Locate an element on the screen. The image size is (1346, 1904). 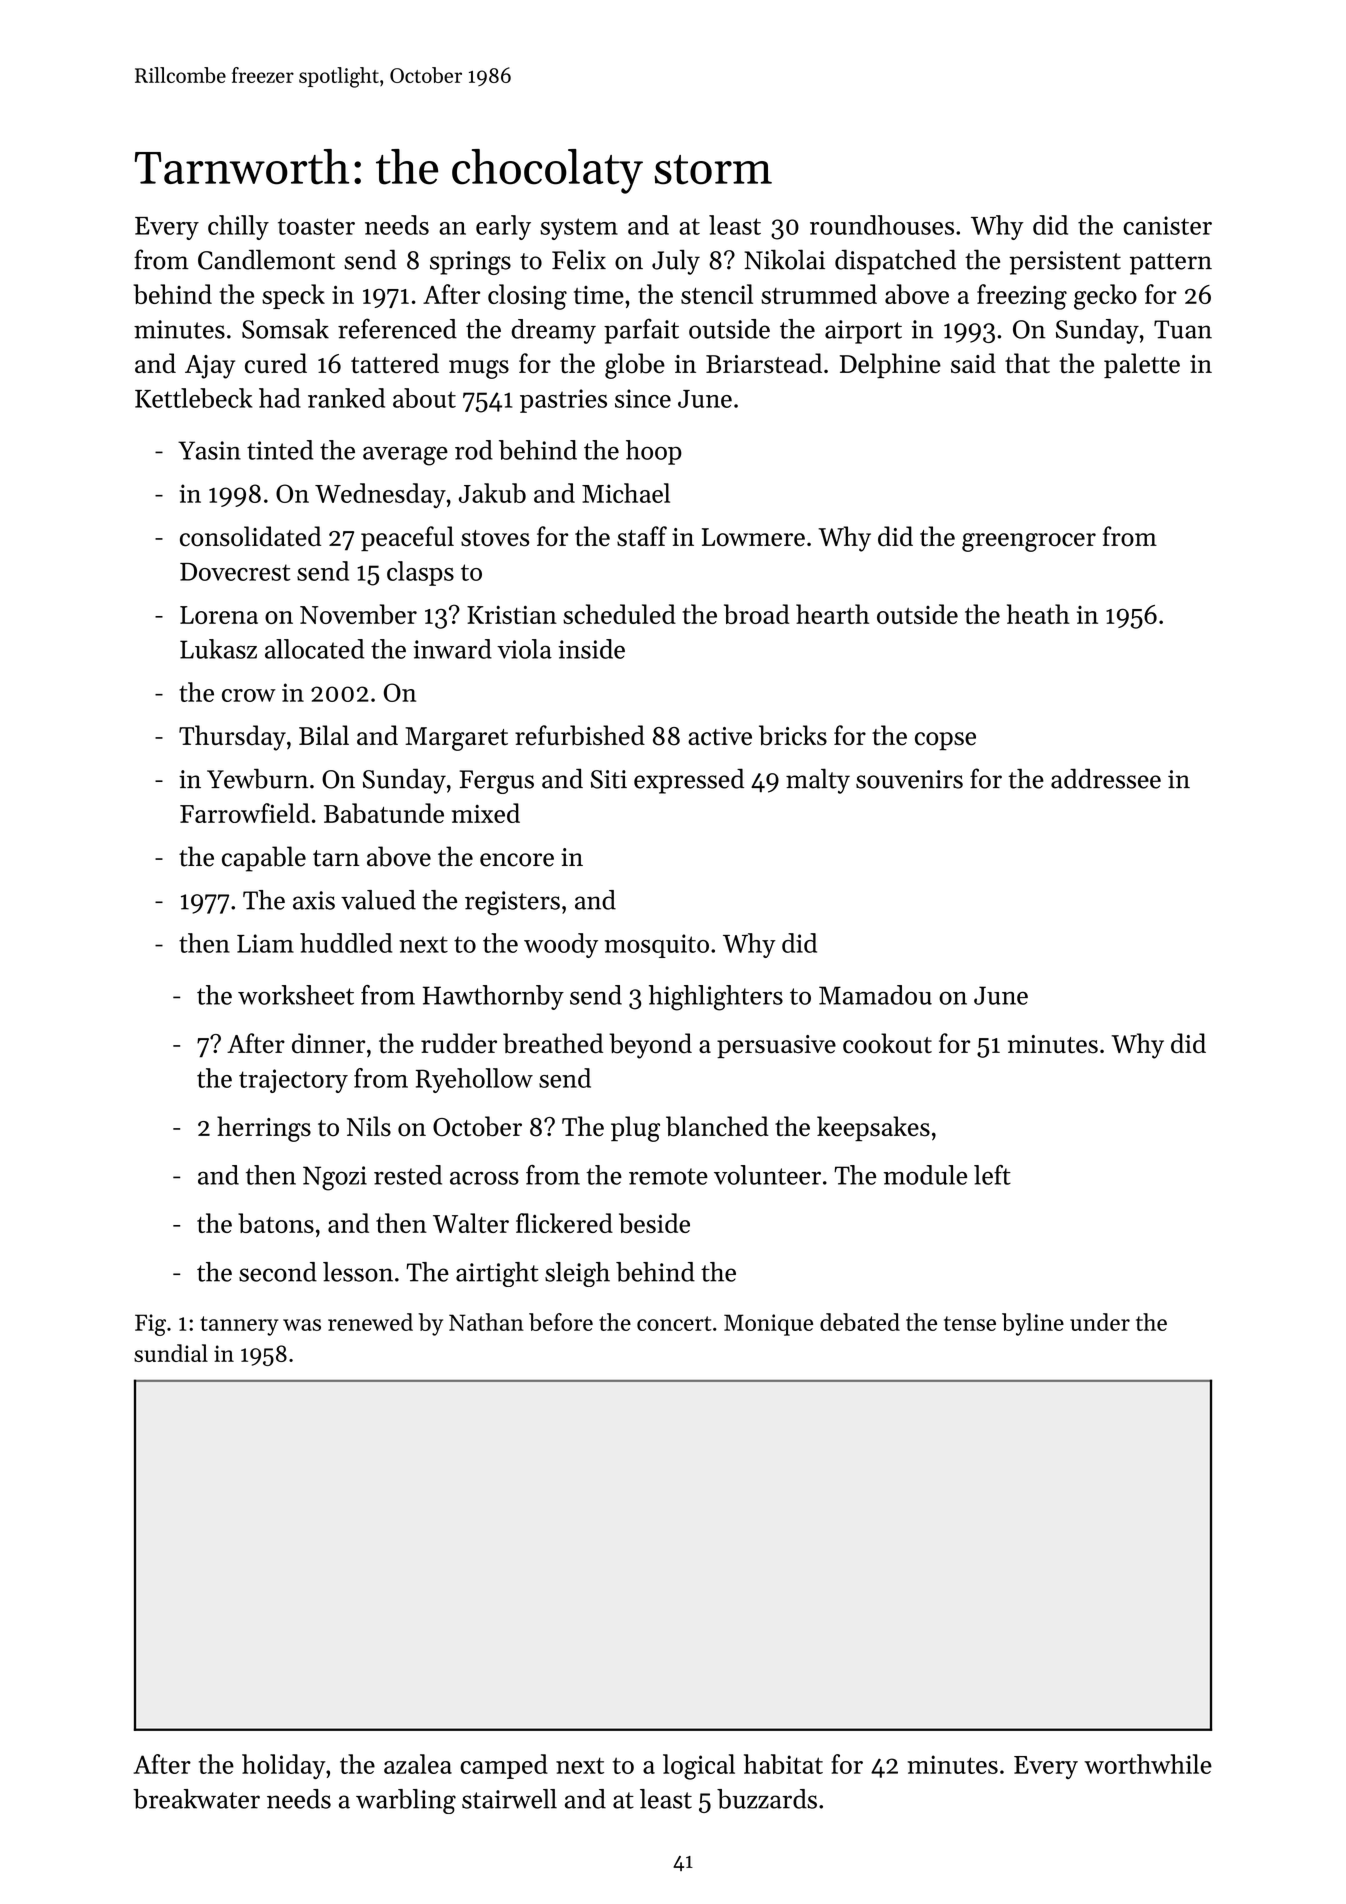
heath is located at coordinates (1038, 614).
